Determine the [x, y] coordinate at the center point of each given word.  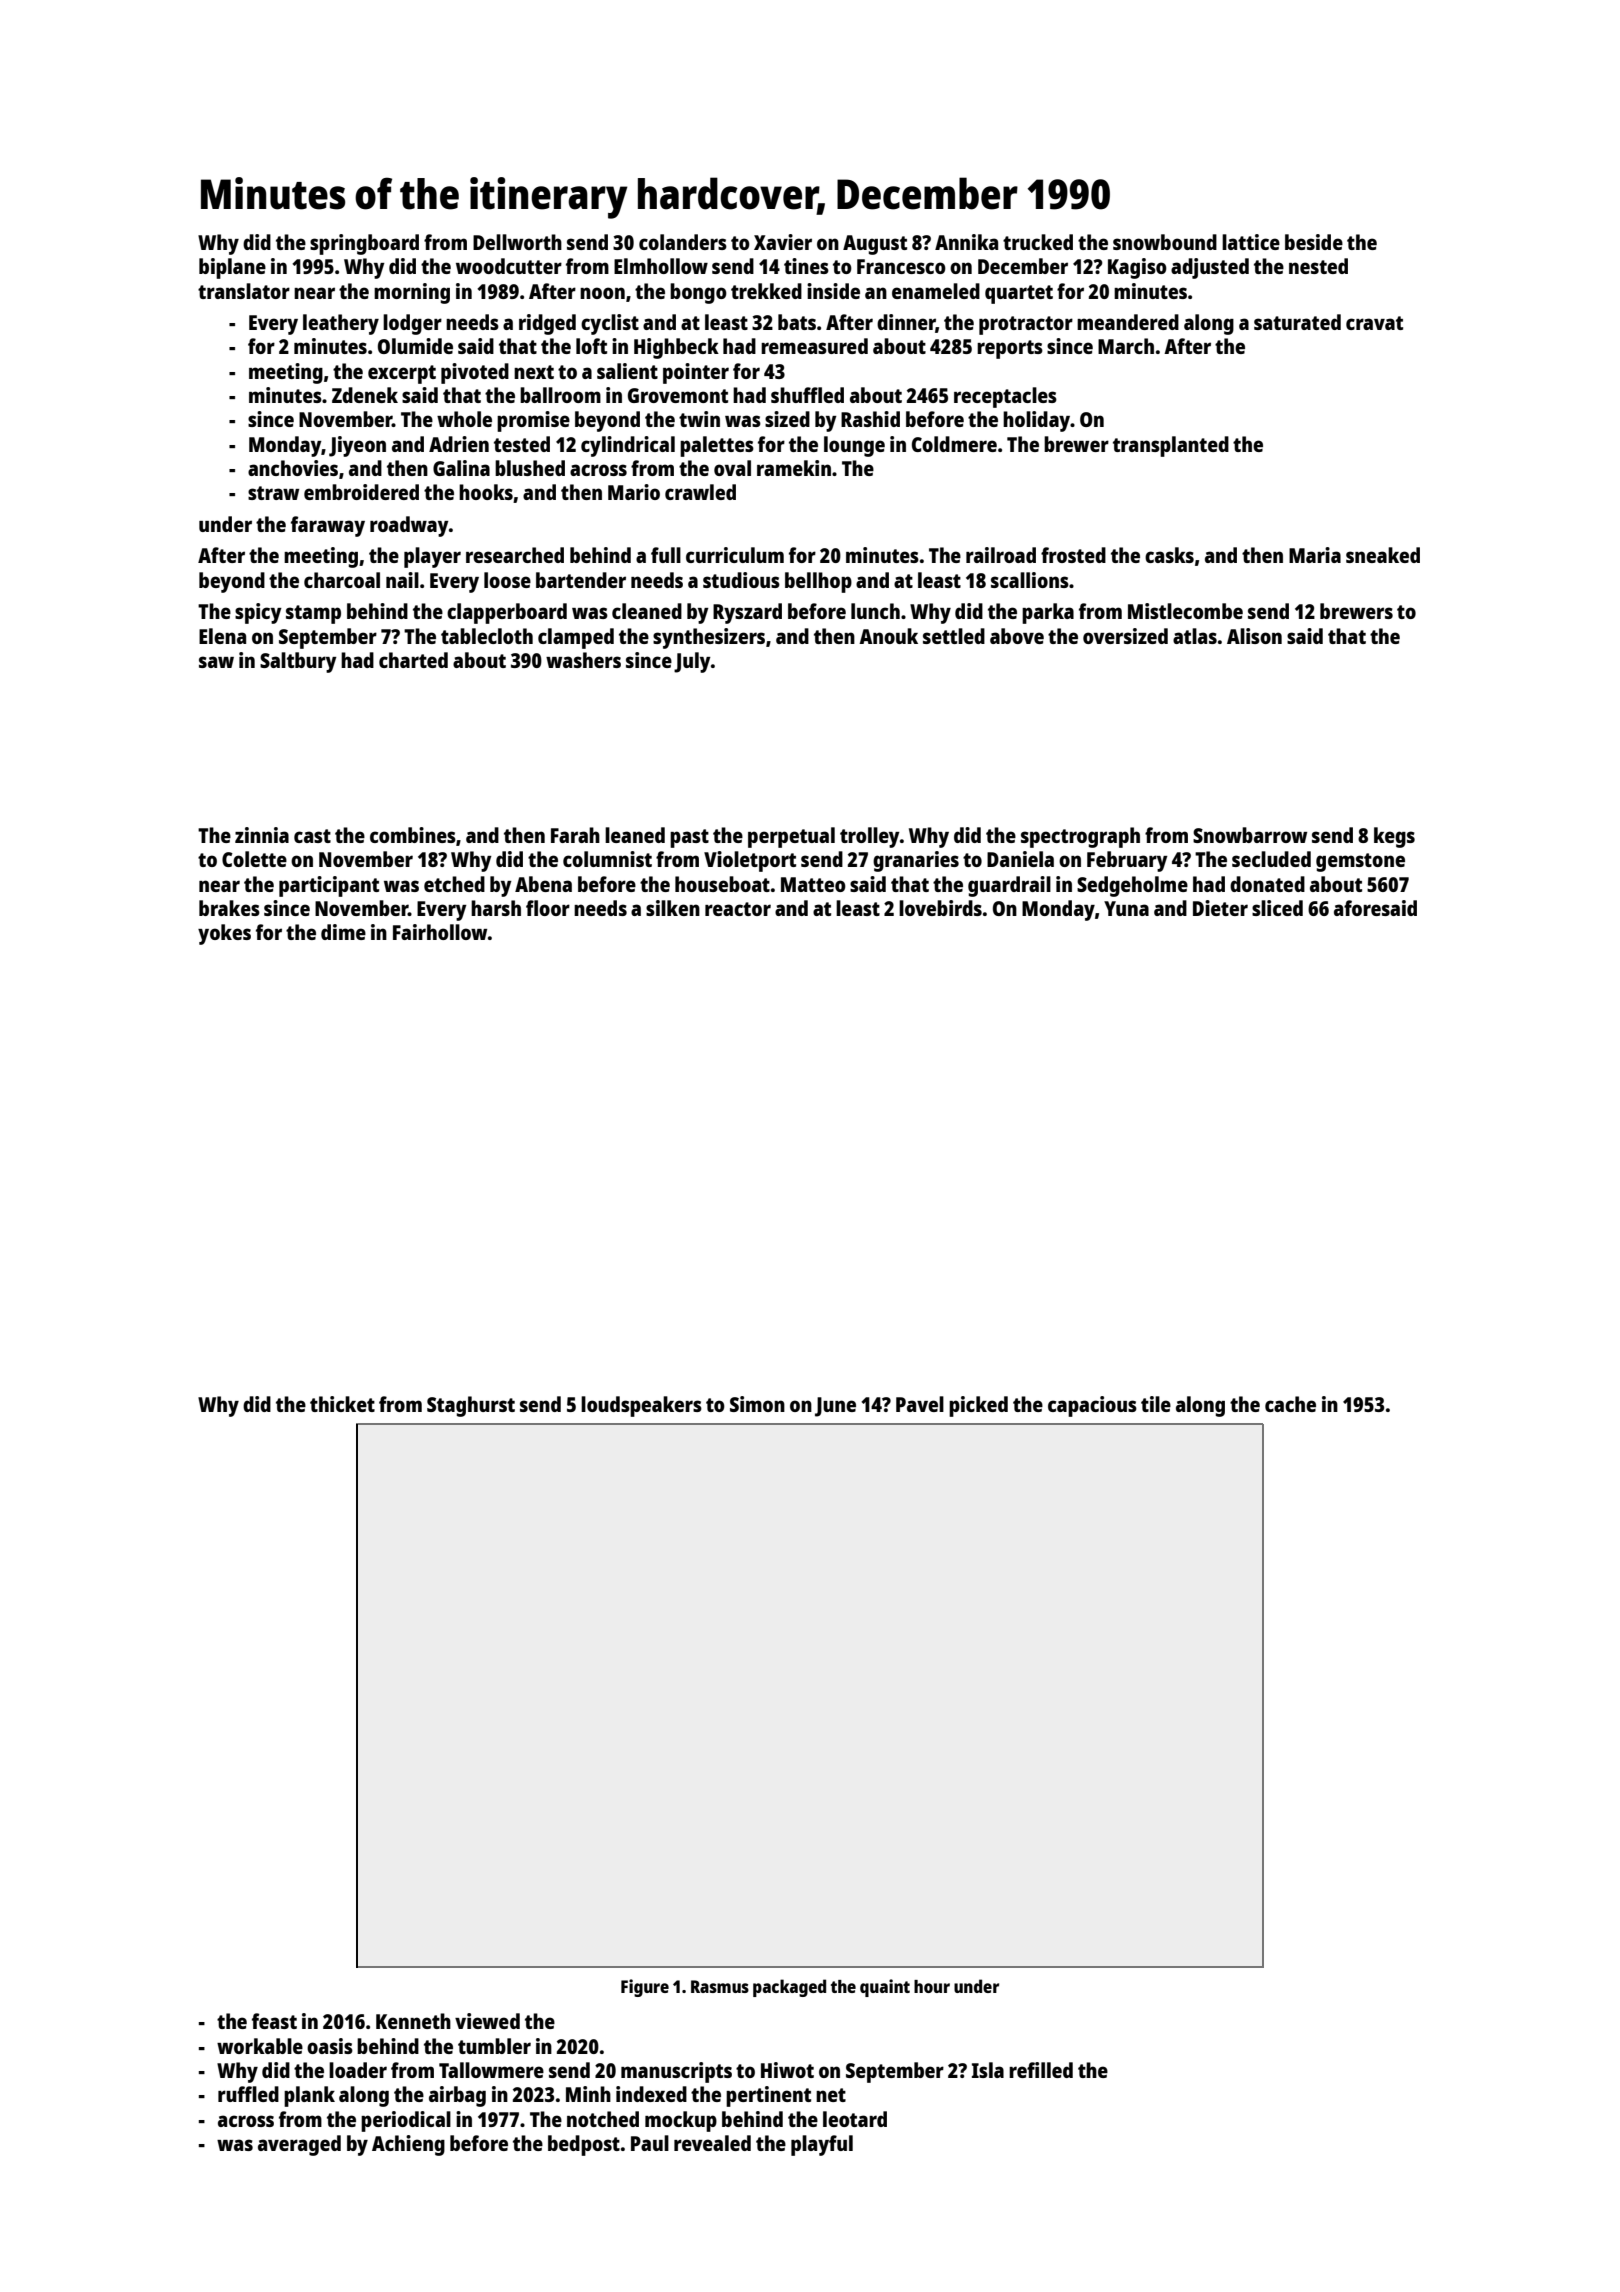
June [835, 1407]
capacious [1092, 1406]
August [875, 245]
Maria [1315, 555]
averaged [299, 2145]
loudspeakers [641, 1406]
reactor [738, 909]
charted [413, 660]
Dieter [1220, 908]
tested [522, 444]
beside [1314, 242]
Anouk [888, 636]
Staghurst [471, 1406]
